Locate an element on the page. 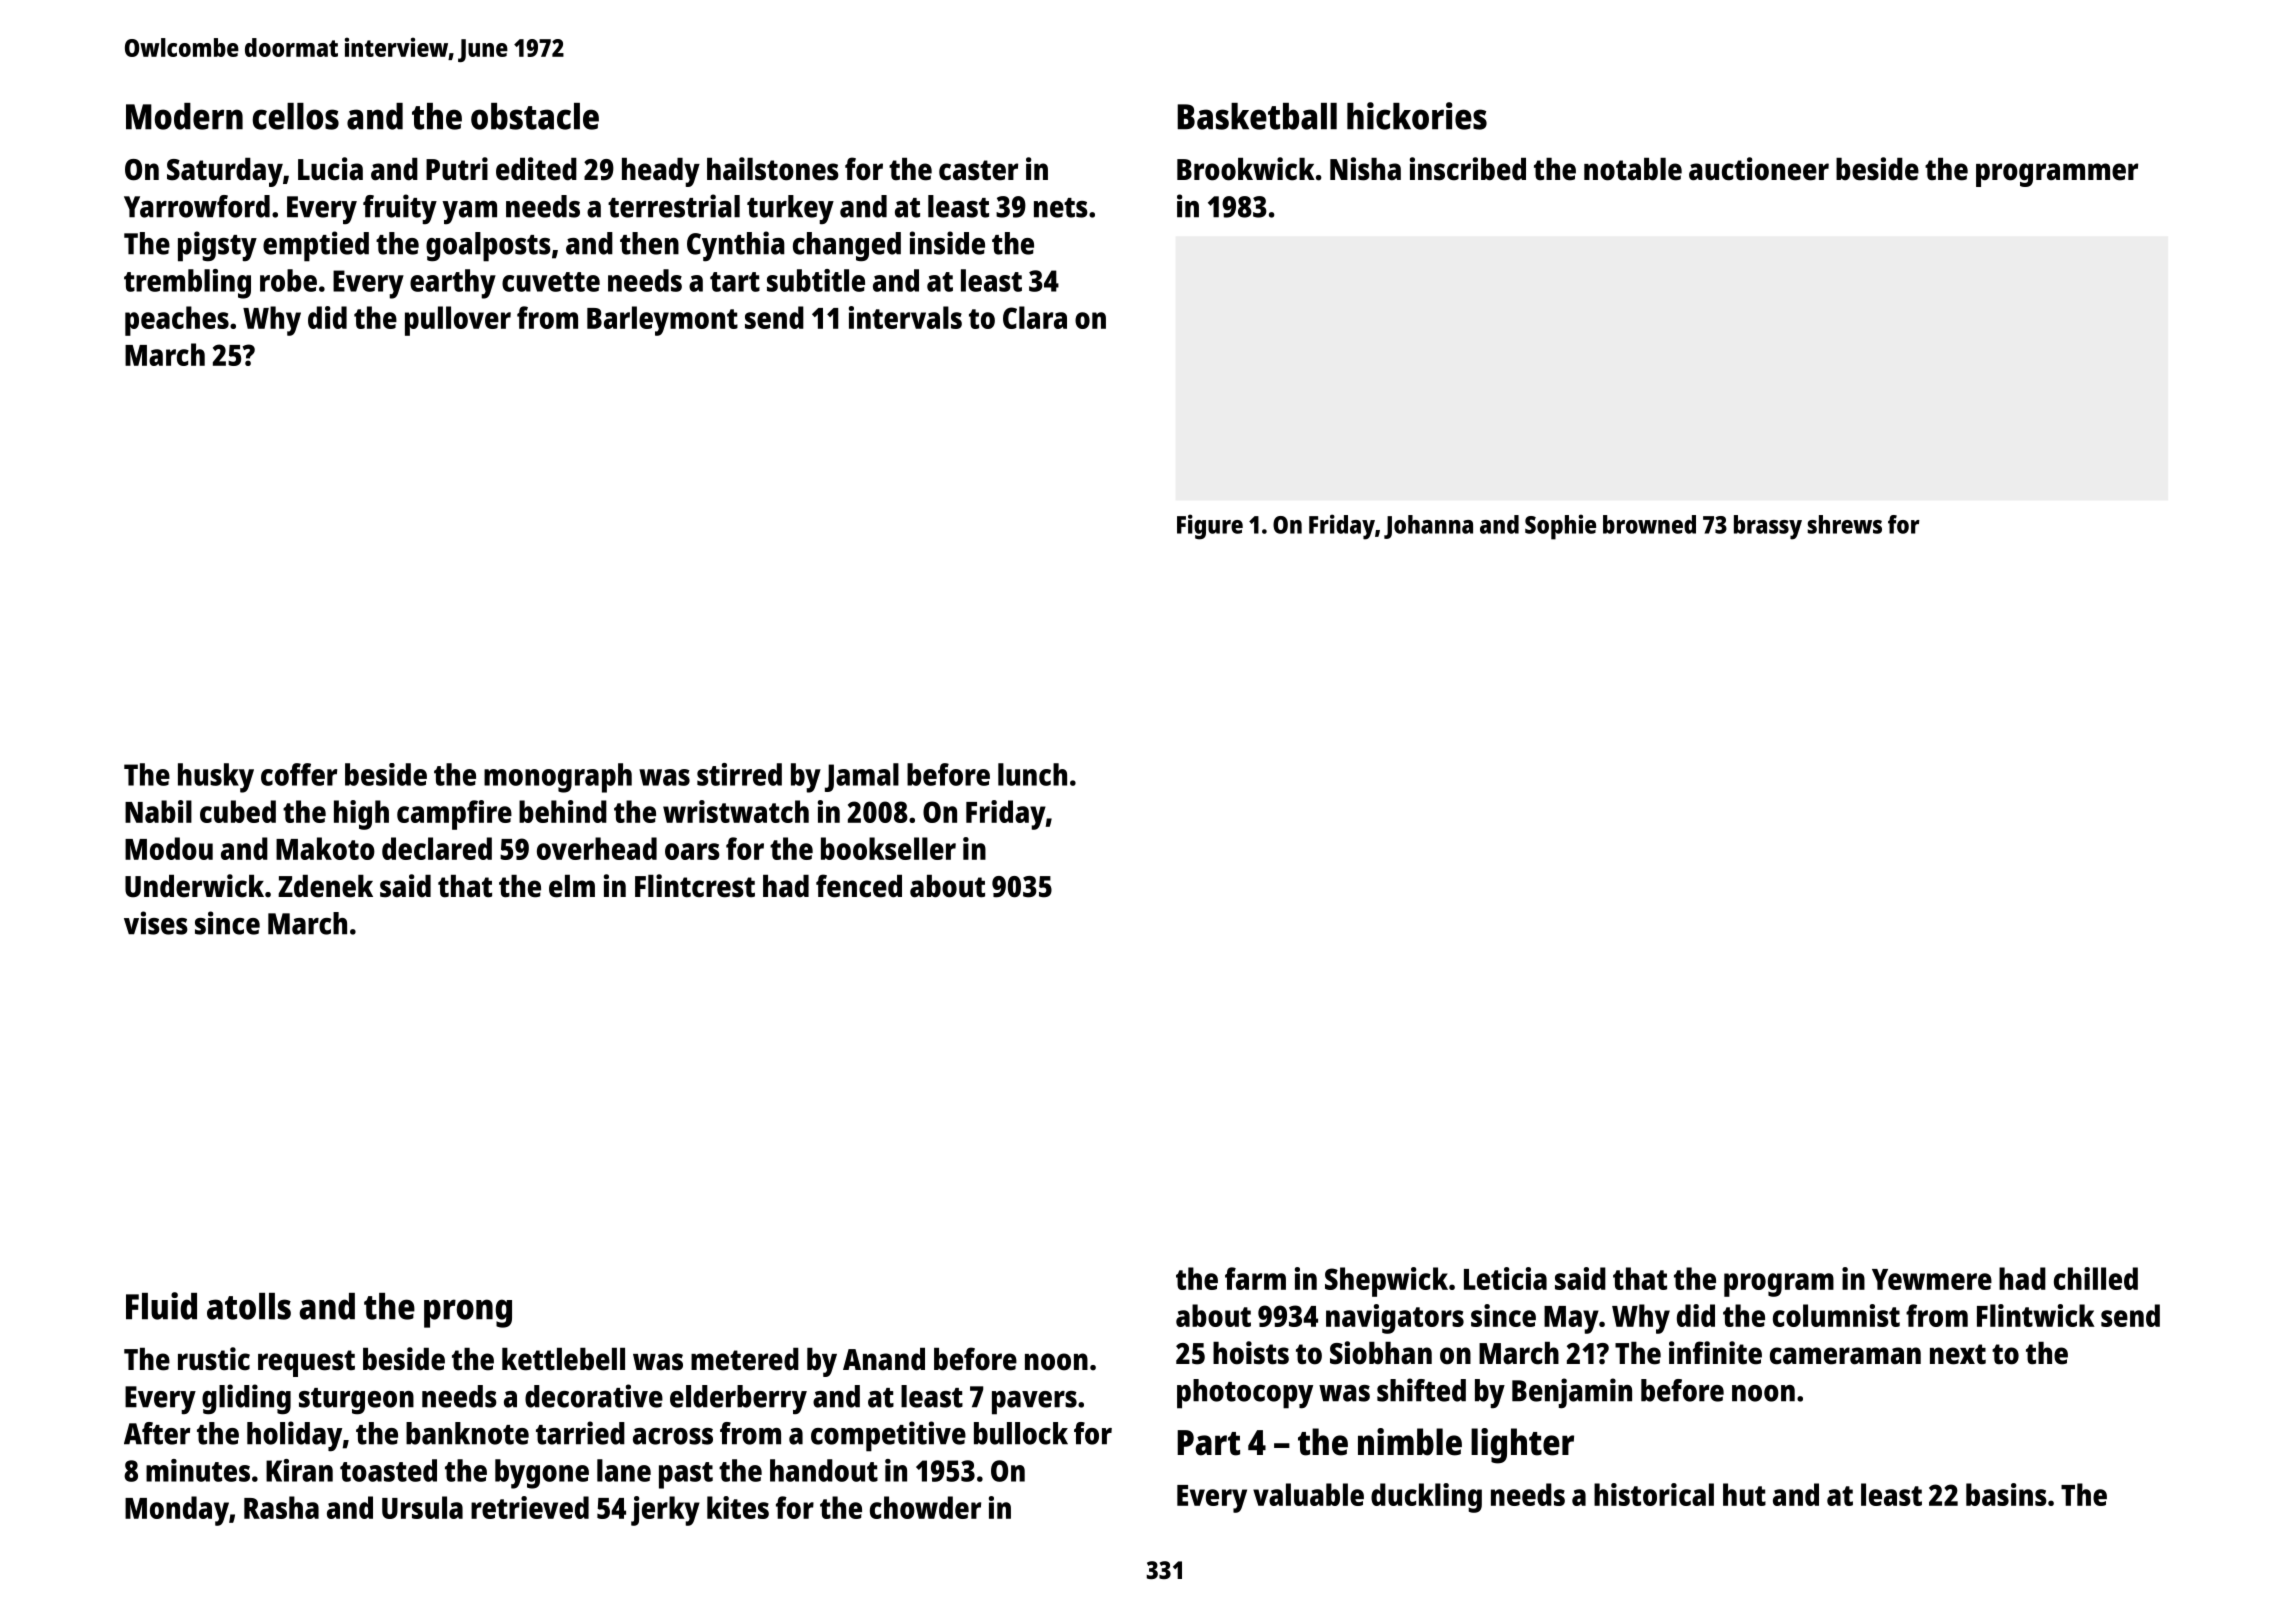  shrews is located at coordinates (1844, 524).
